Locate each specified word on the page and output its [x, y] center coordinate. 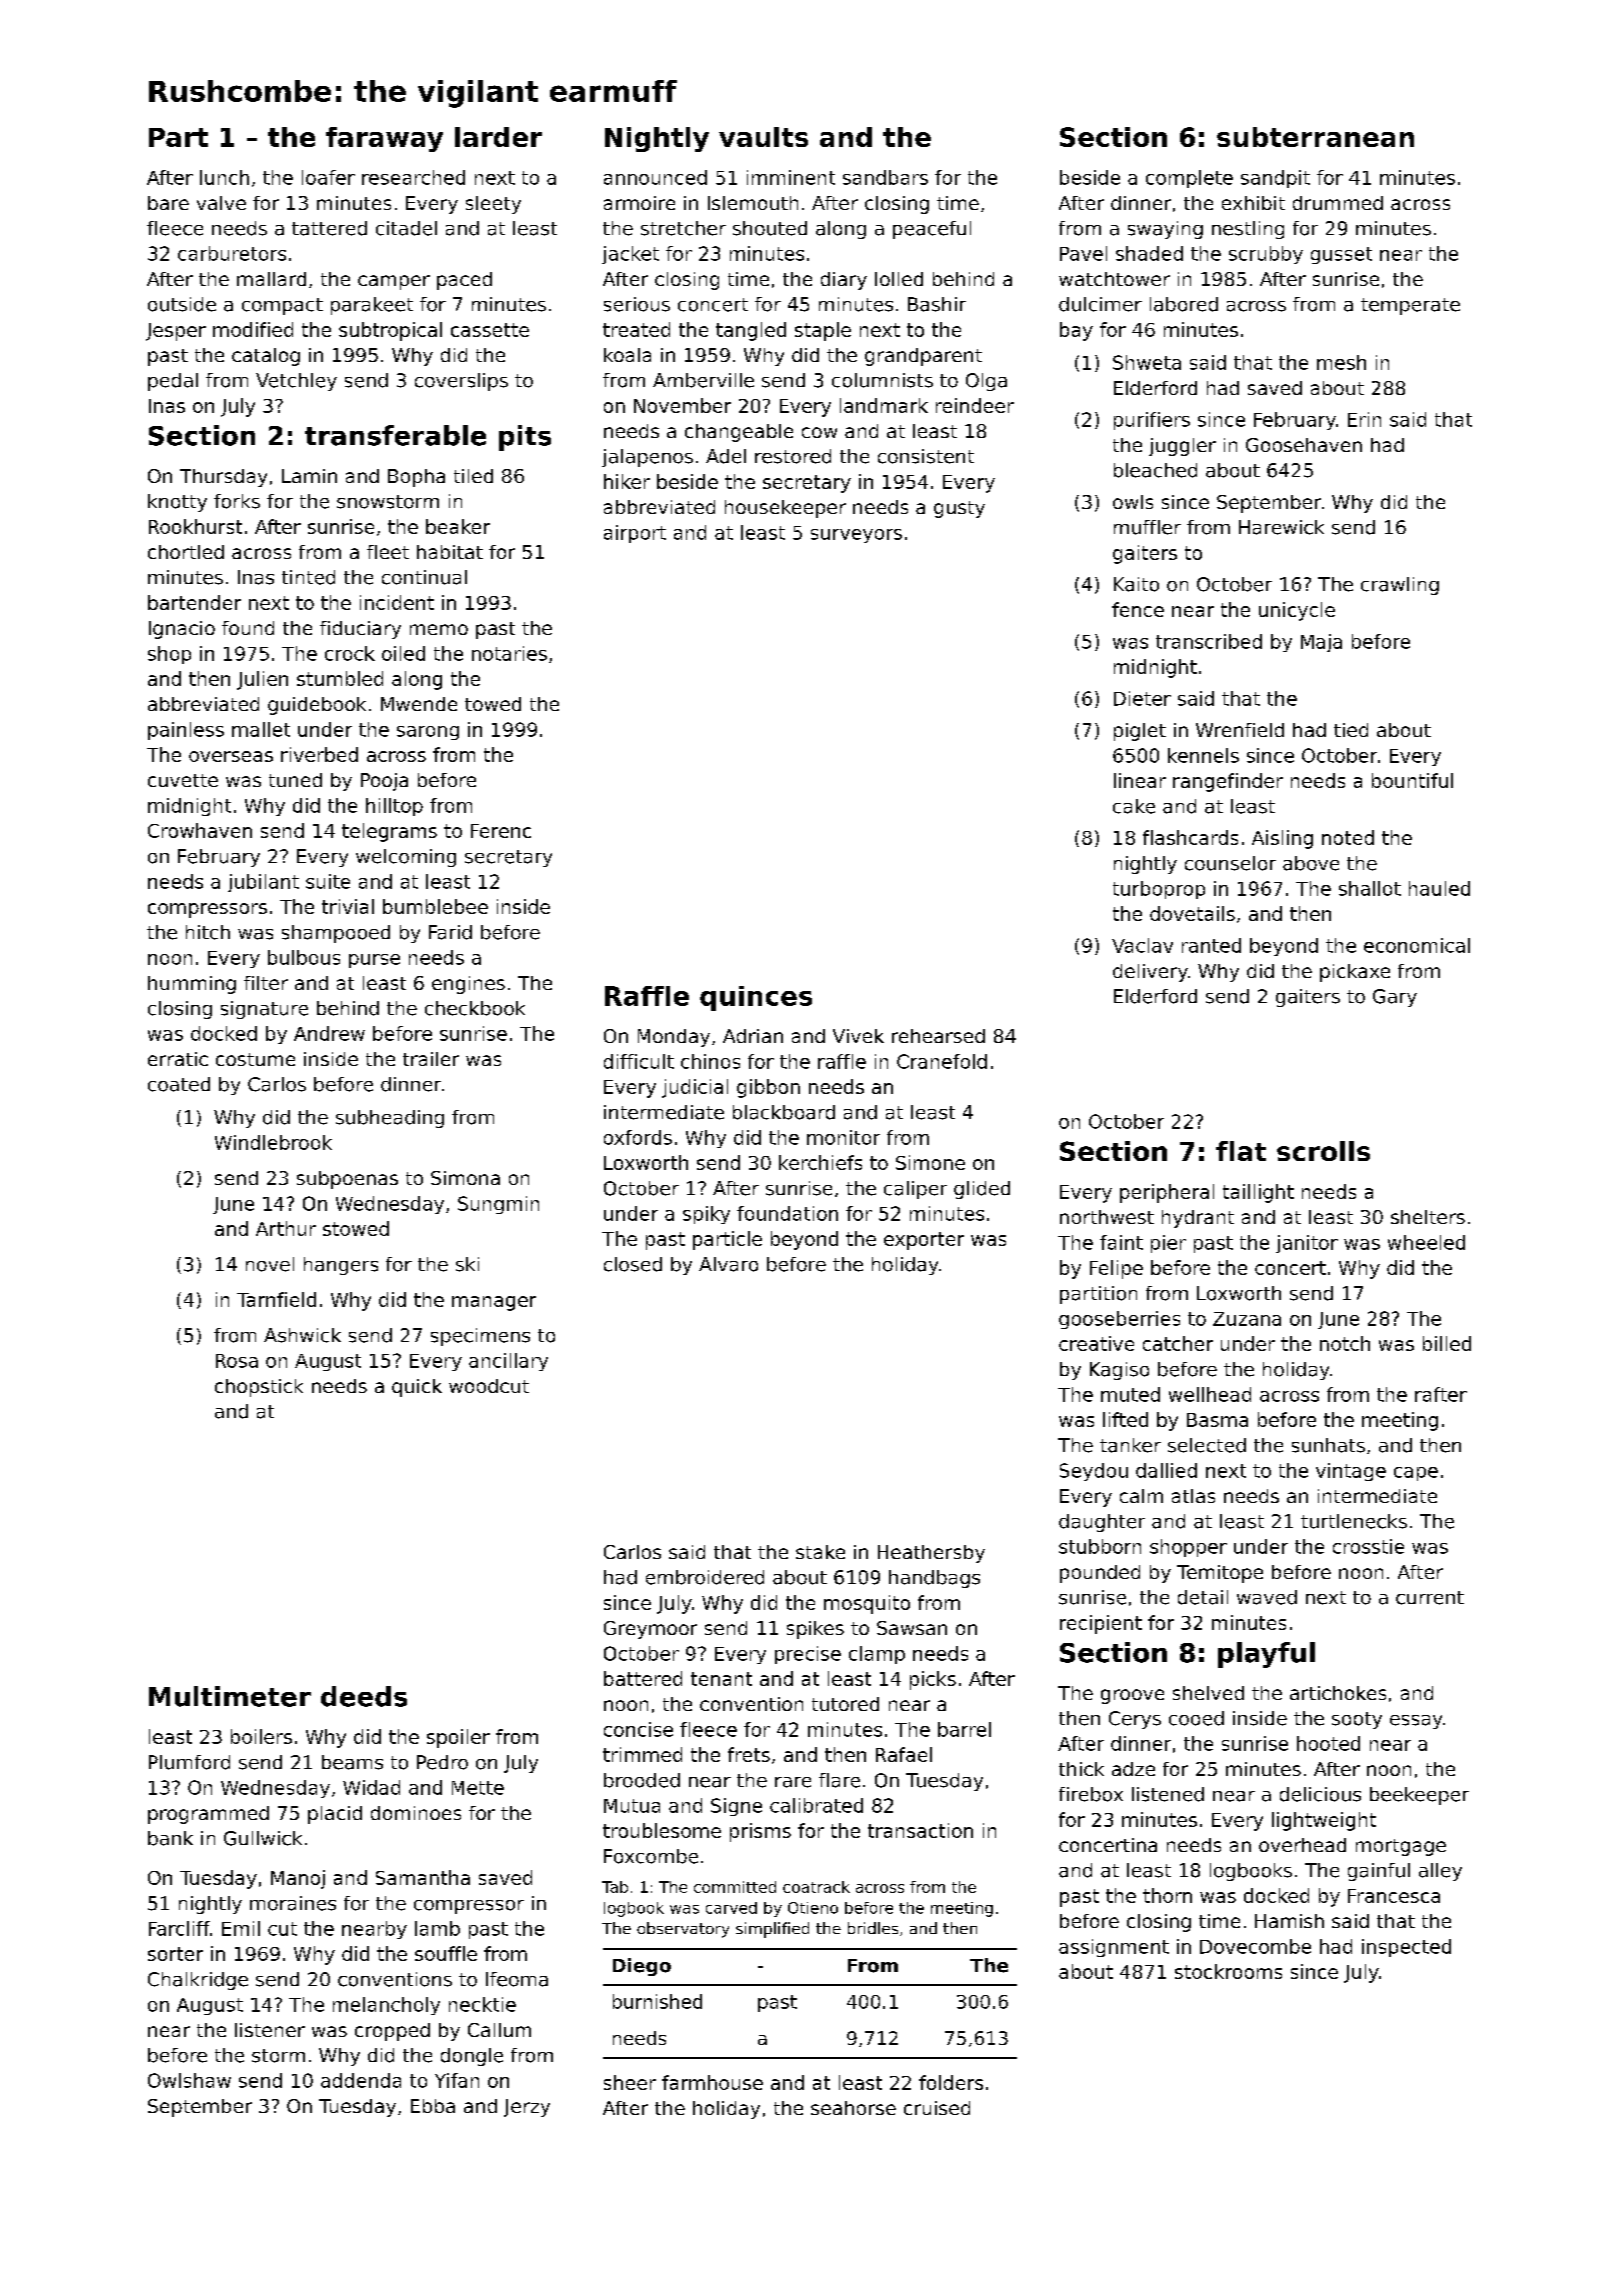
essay [1416, 1722]
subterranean [1315, 137]
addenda [361, 2080]
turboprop [1159, 890]
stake [820, 1552]
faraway [384, 139]
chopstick [259, 1388]
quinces [756, 998]
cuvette [183, 780]
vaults [763, 137]
